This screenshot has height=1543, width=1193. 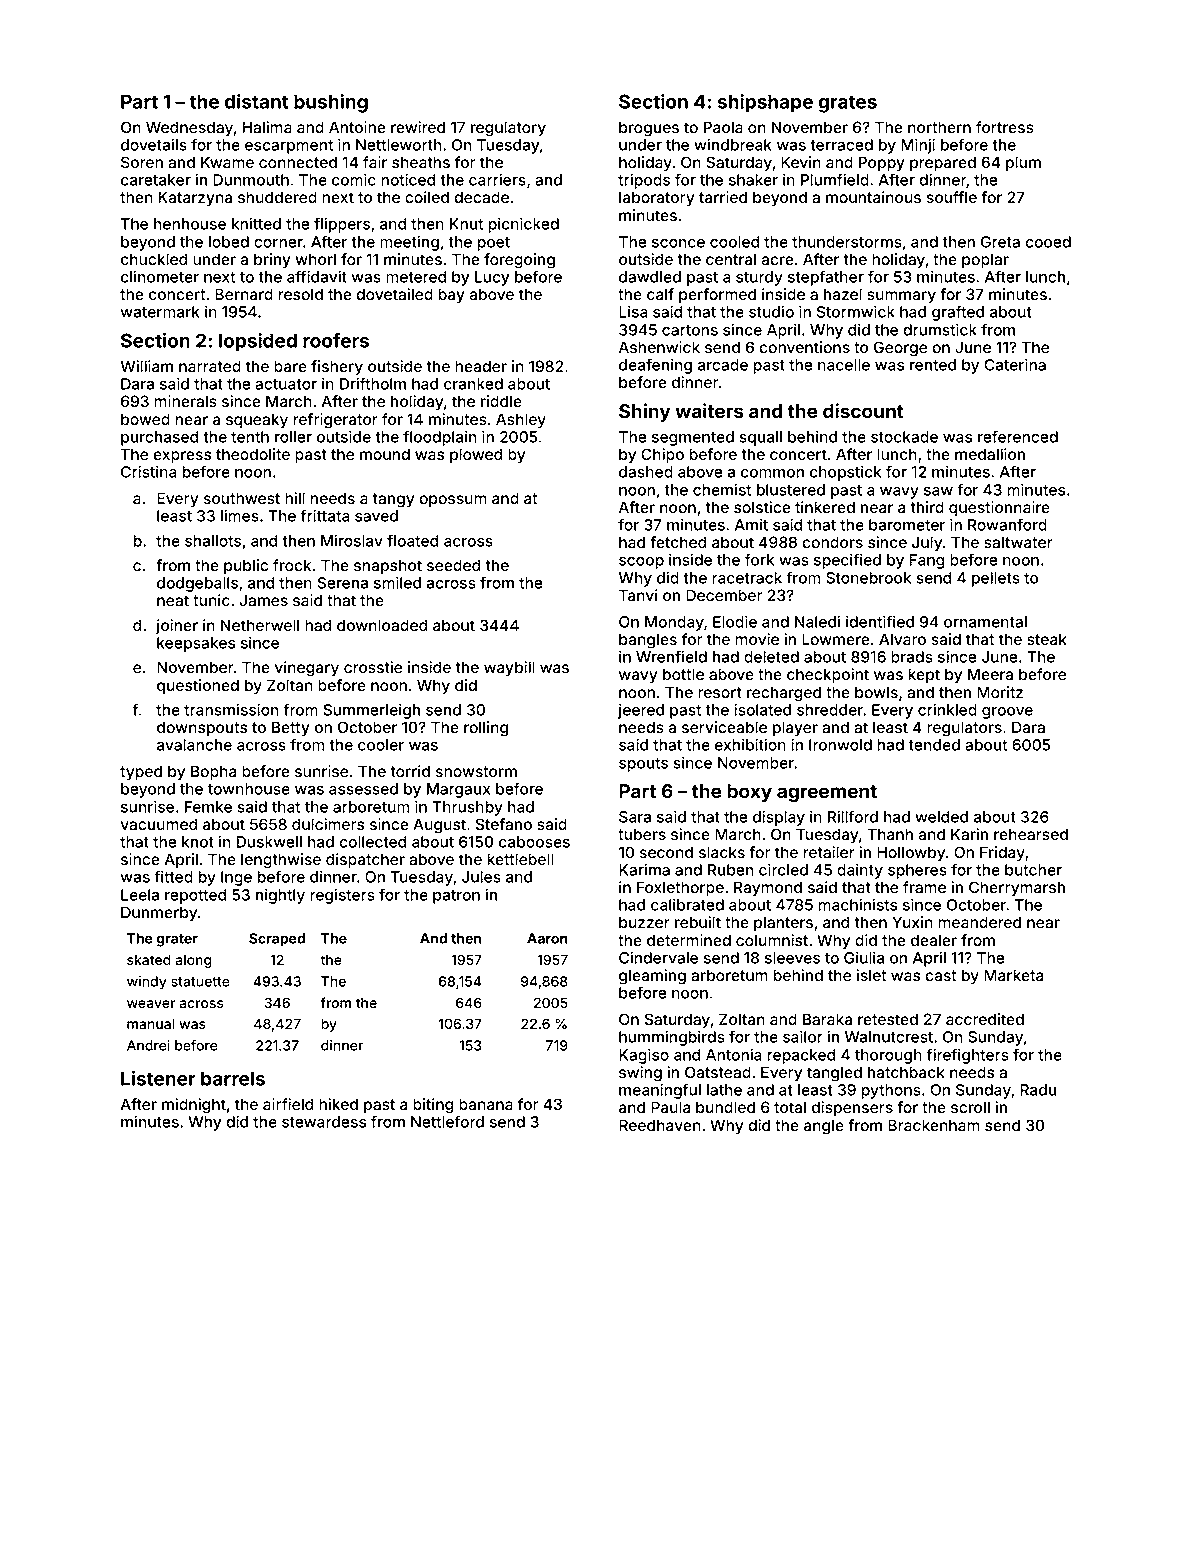 What do you see at coordinates (298, 162) in the screenshot?
I see `connected` at bounding box center [298, 162].
